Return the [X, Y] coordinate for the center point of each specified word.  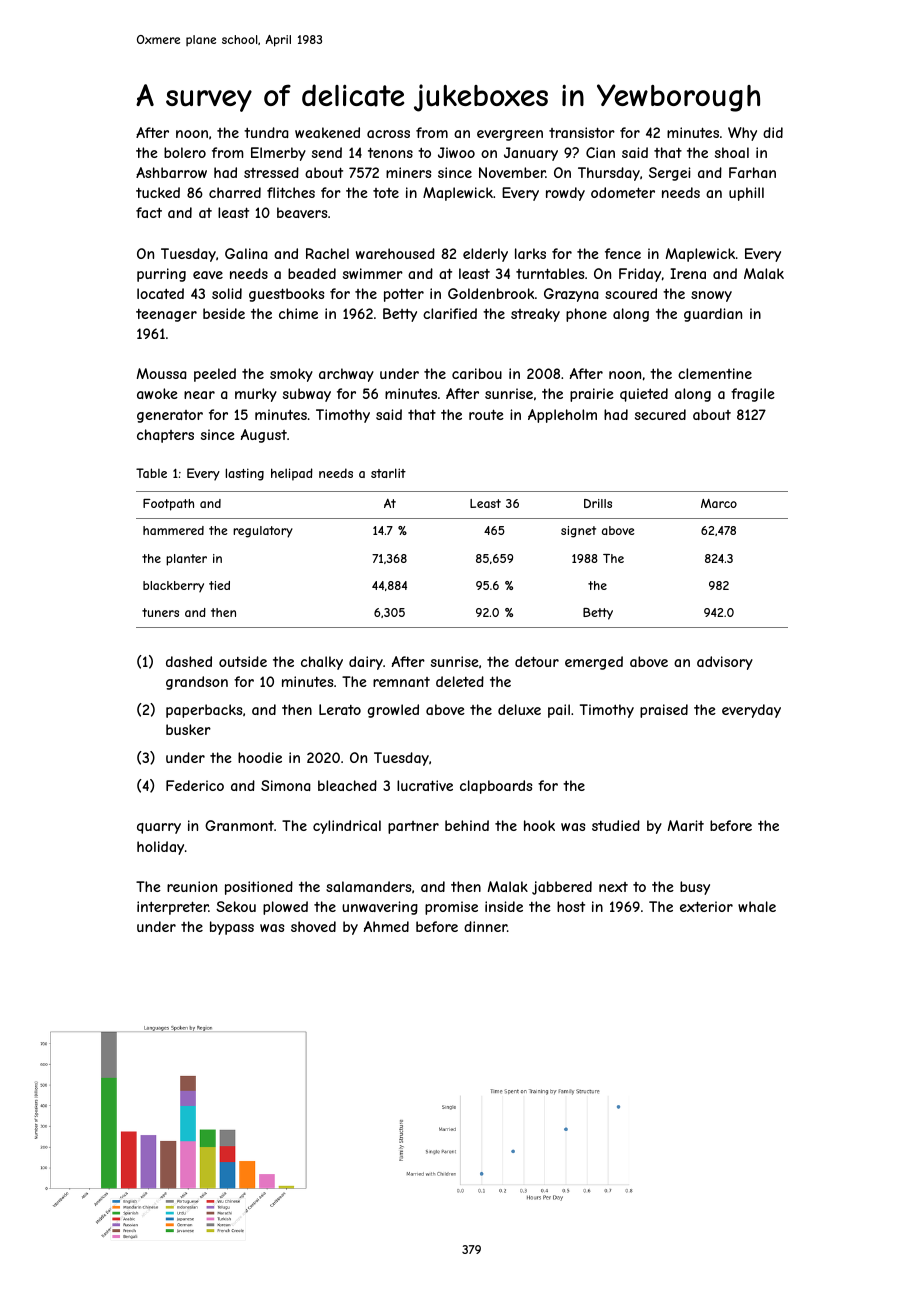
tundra [266, 132]
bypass [232, 928]
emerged [594, 663]
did [773, 132]
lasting [244, 474]
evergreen [510, 135]
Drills [598, 503]
